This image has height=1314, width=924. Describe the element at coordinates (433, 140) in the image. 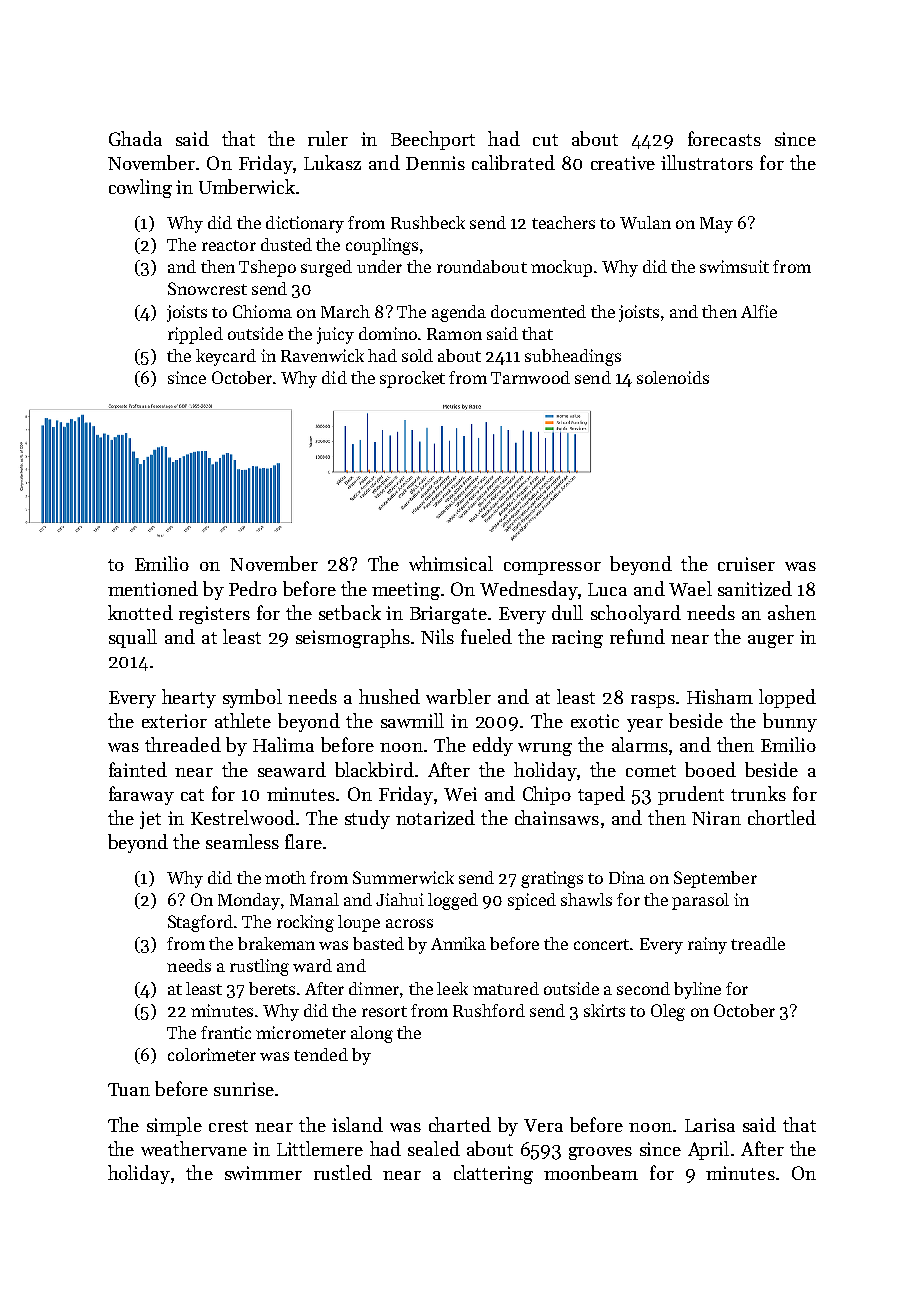

I see `Beechport` at that location.
